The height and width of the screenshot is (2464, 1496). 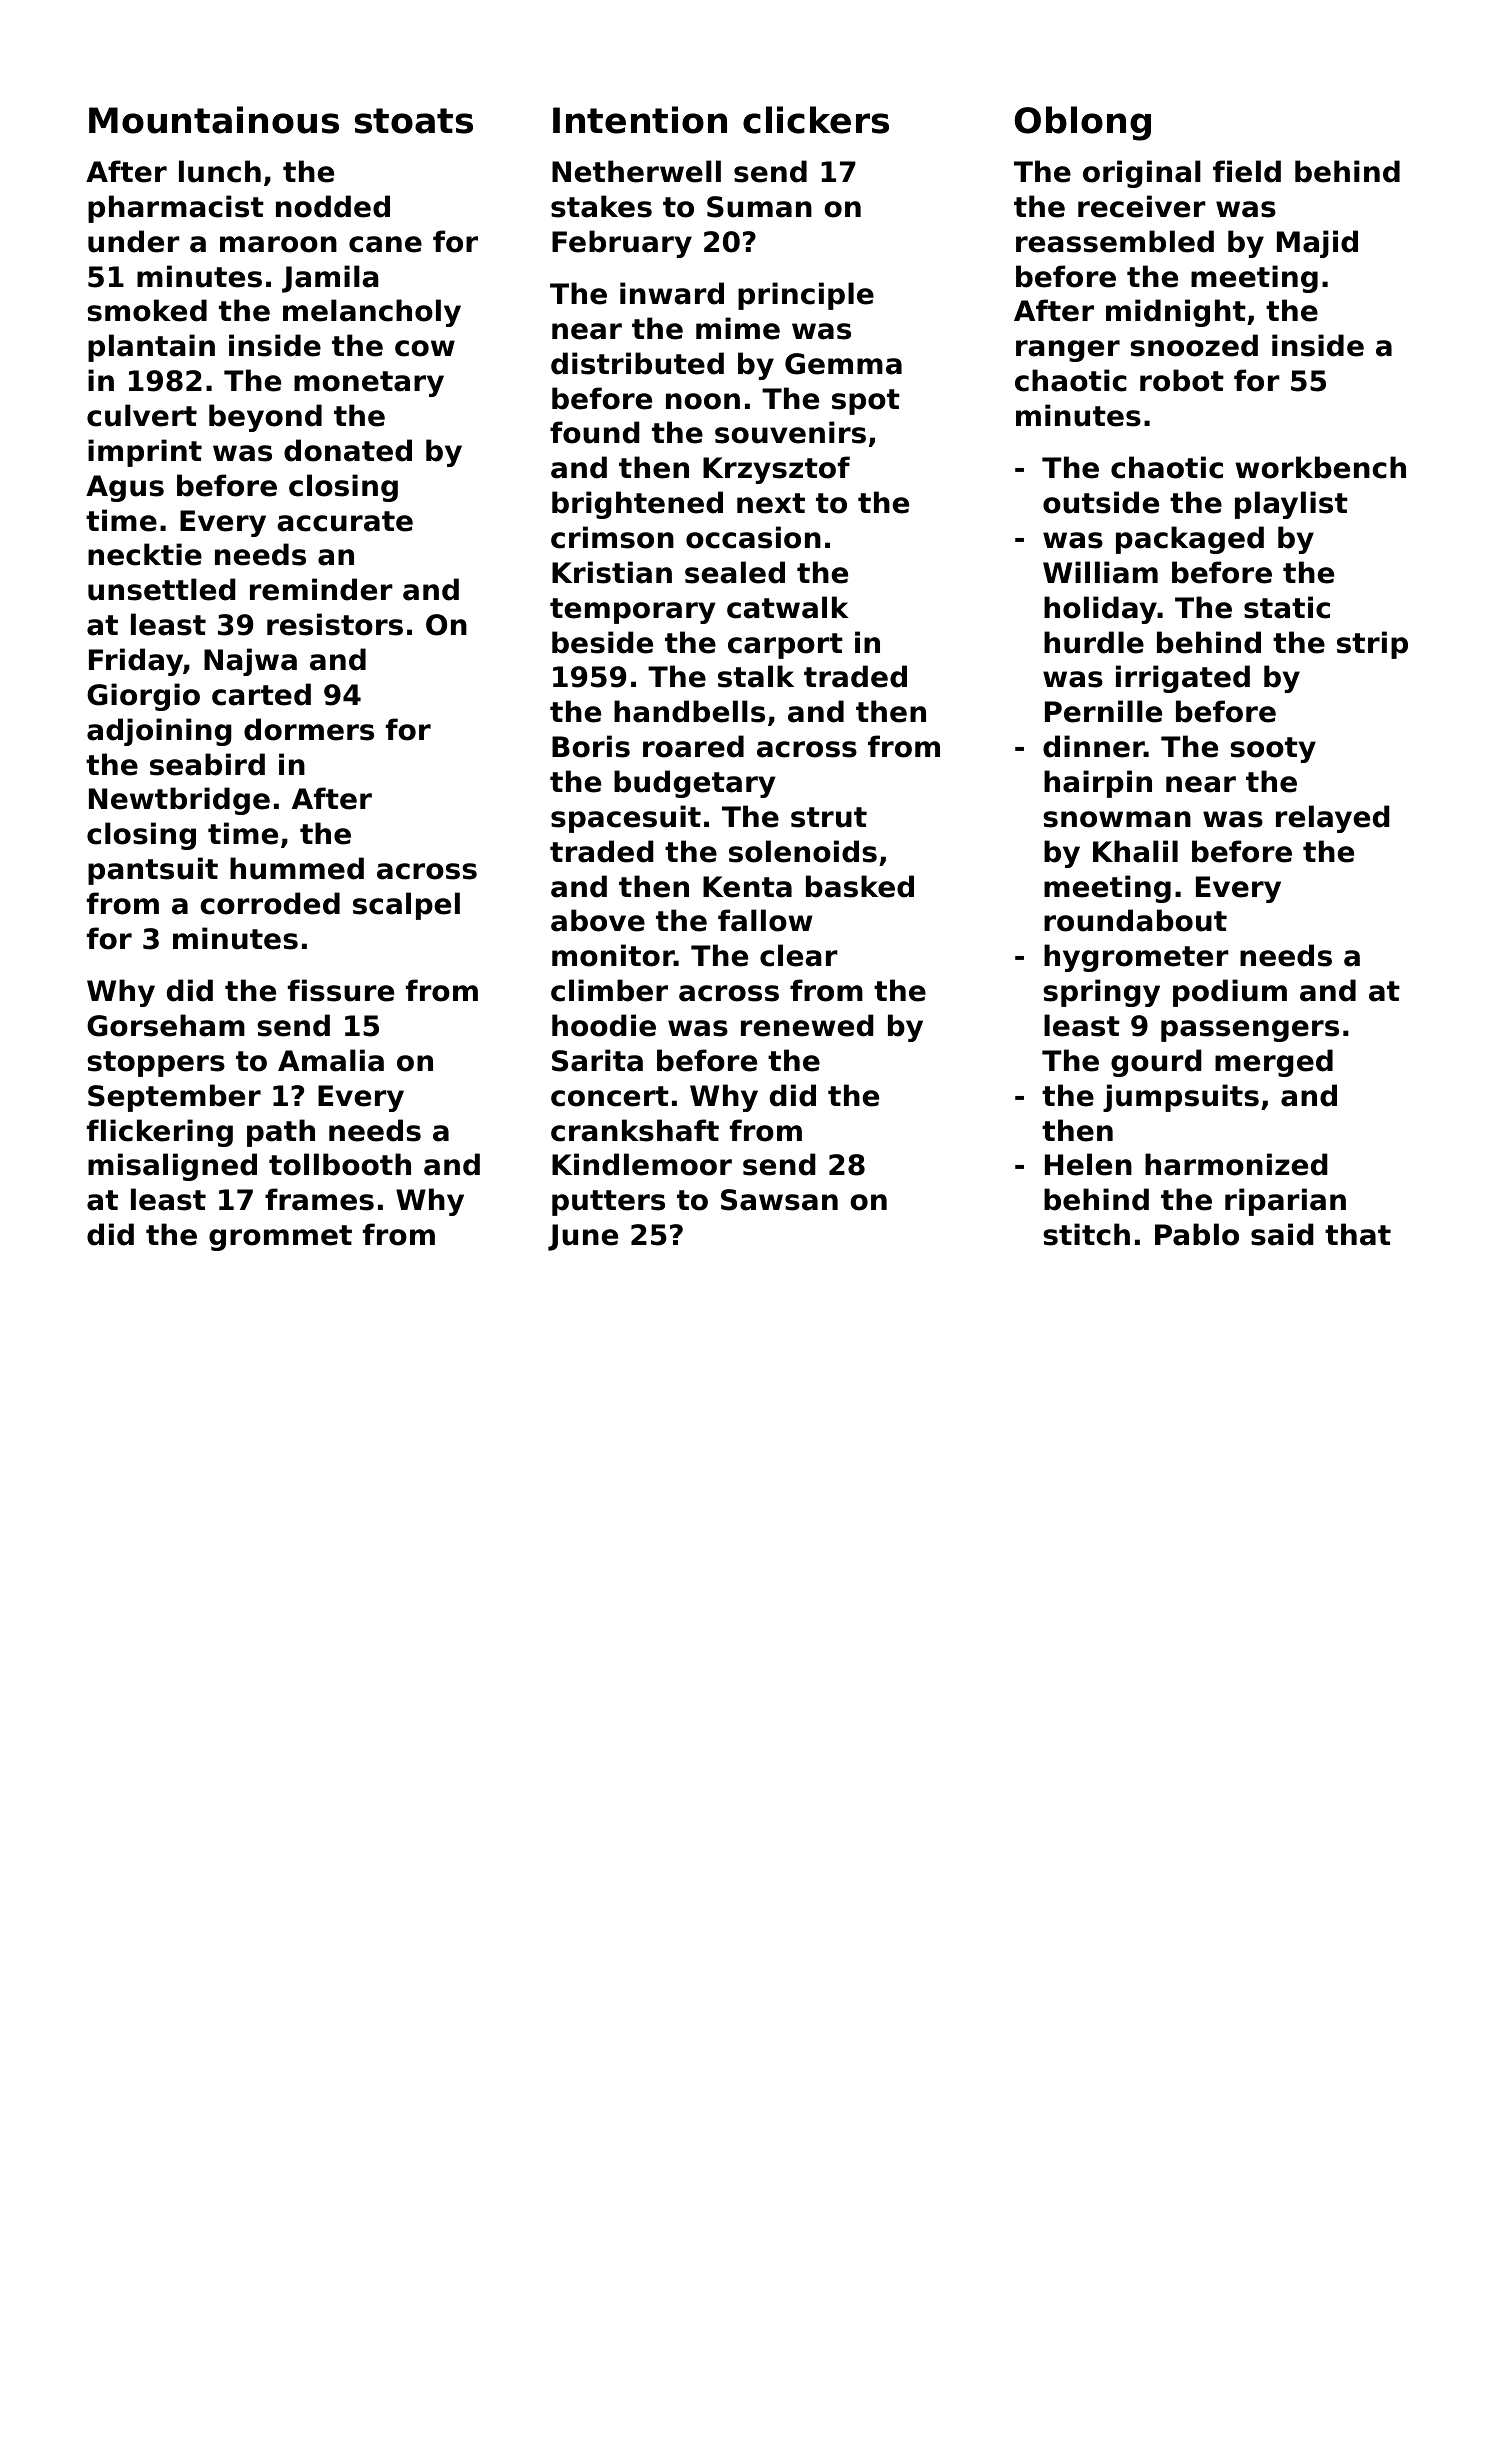 What do you see at coordinates (166, 1025) in the screenshot?
I see `Gorseham` at bounding box center [166, 1025].
